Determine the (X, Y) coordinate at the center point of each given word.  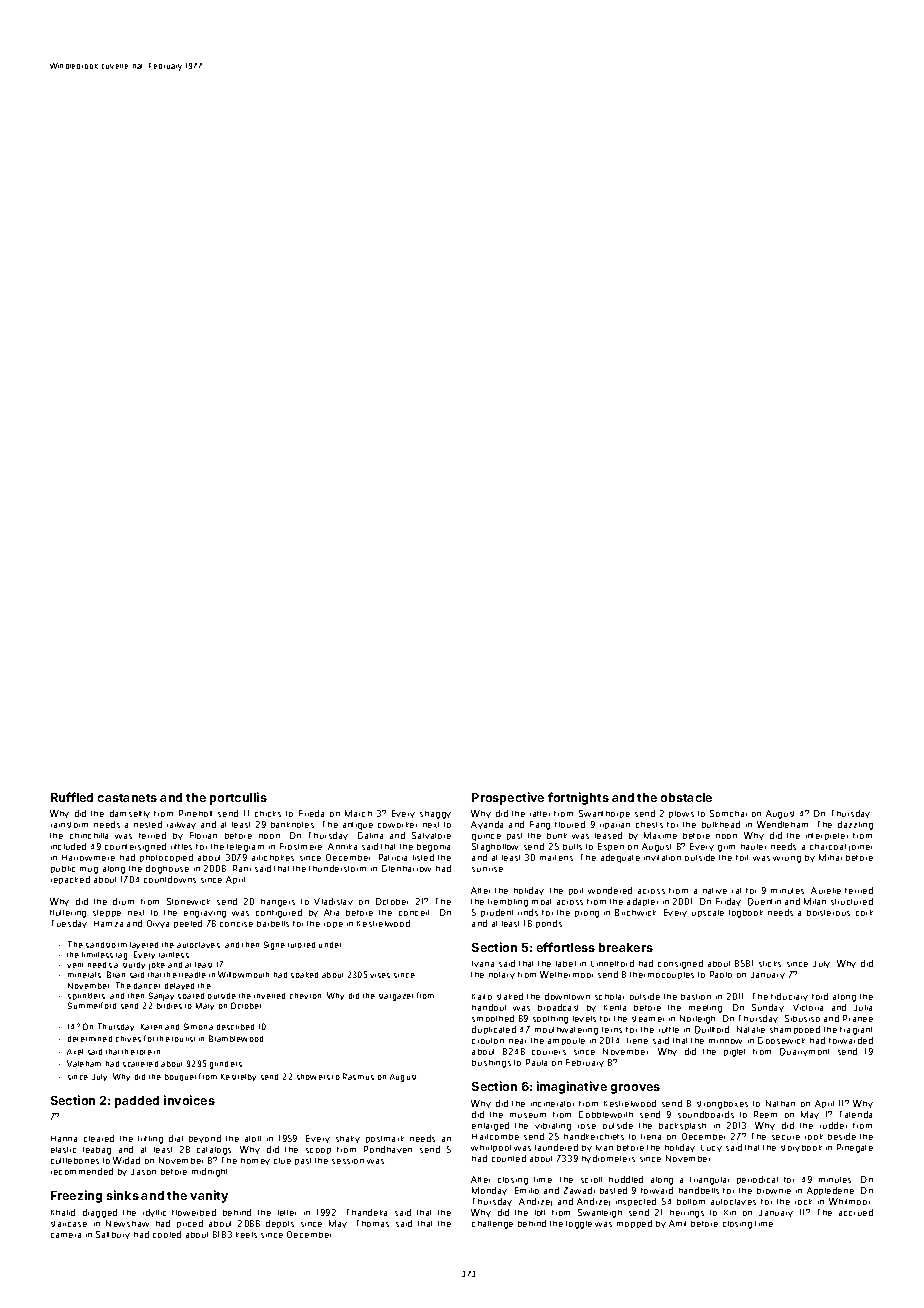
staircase (69, 1224)
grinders (226, 1065)
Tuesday (69, 924)
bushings (491, 1064)
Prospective (508, 798)
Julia (863, 1008)
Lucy (711, 1148)
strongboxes (722, 1105)
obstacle (686, 797)
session (348, 1161)
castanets (127, 798)
